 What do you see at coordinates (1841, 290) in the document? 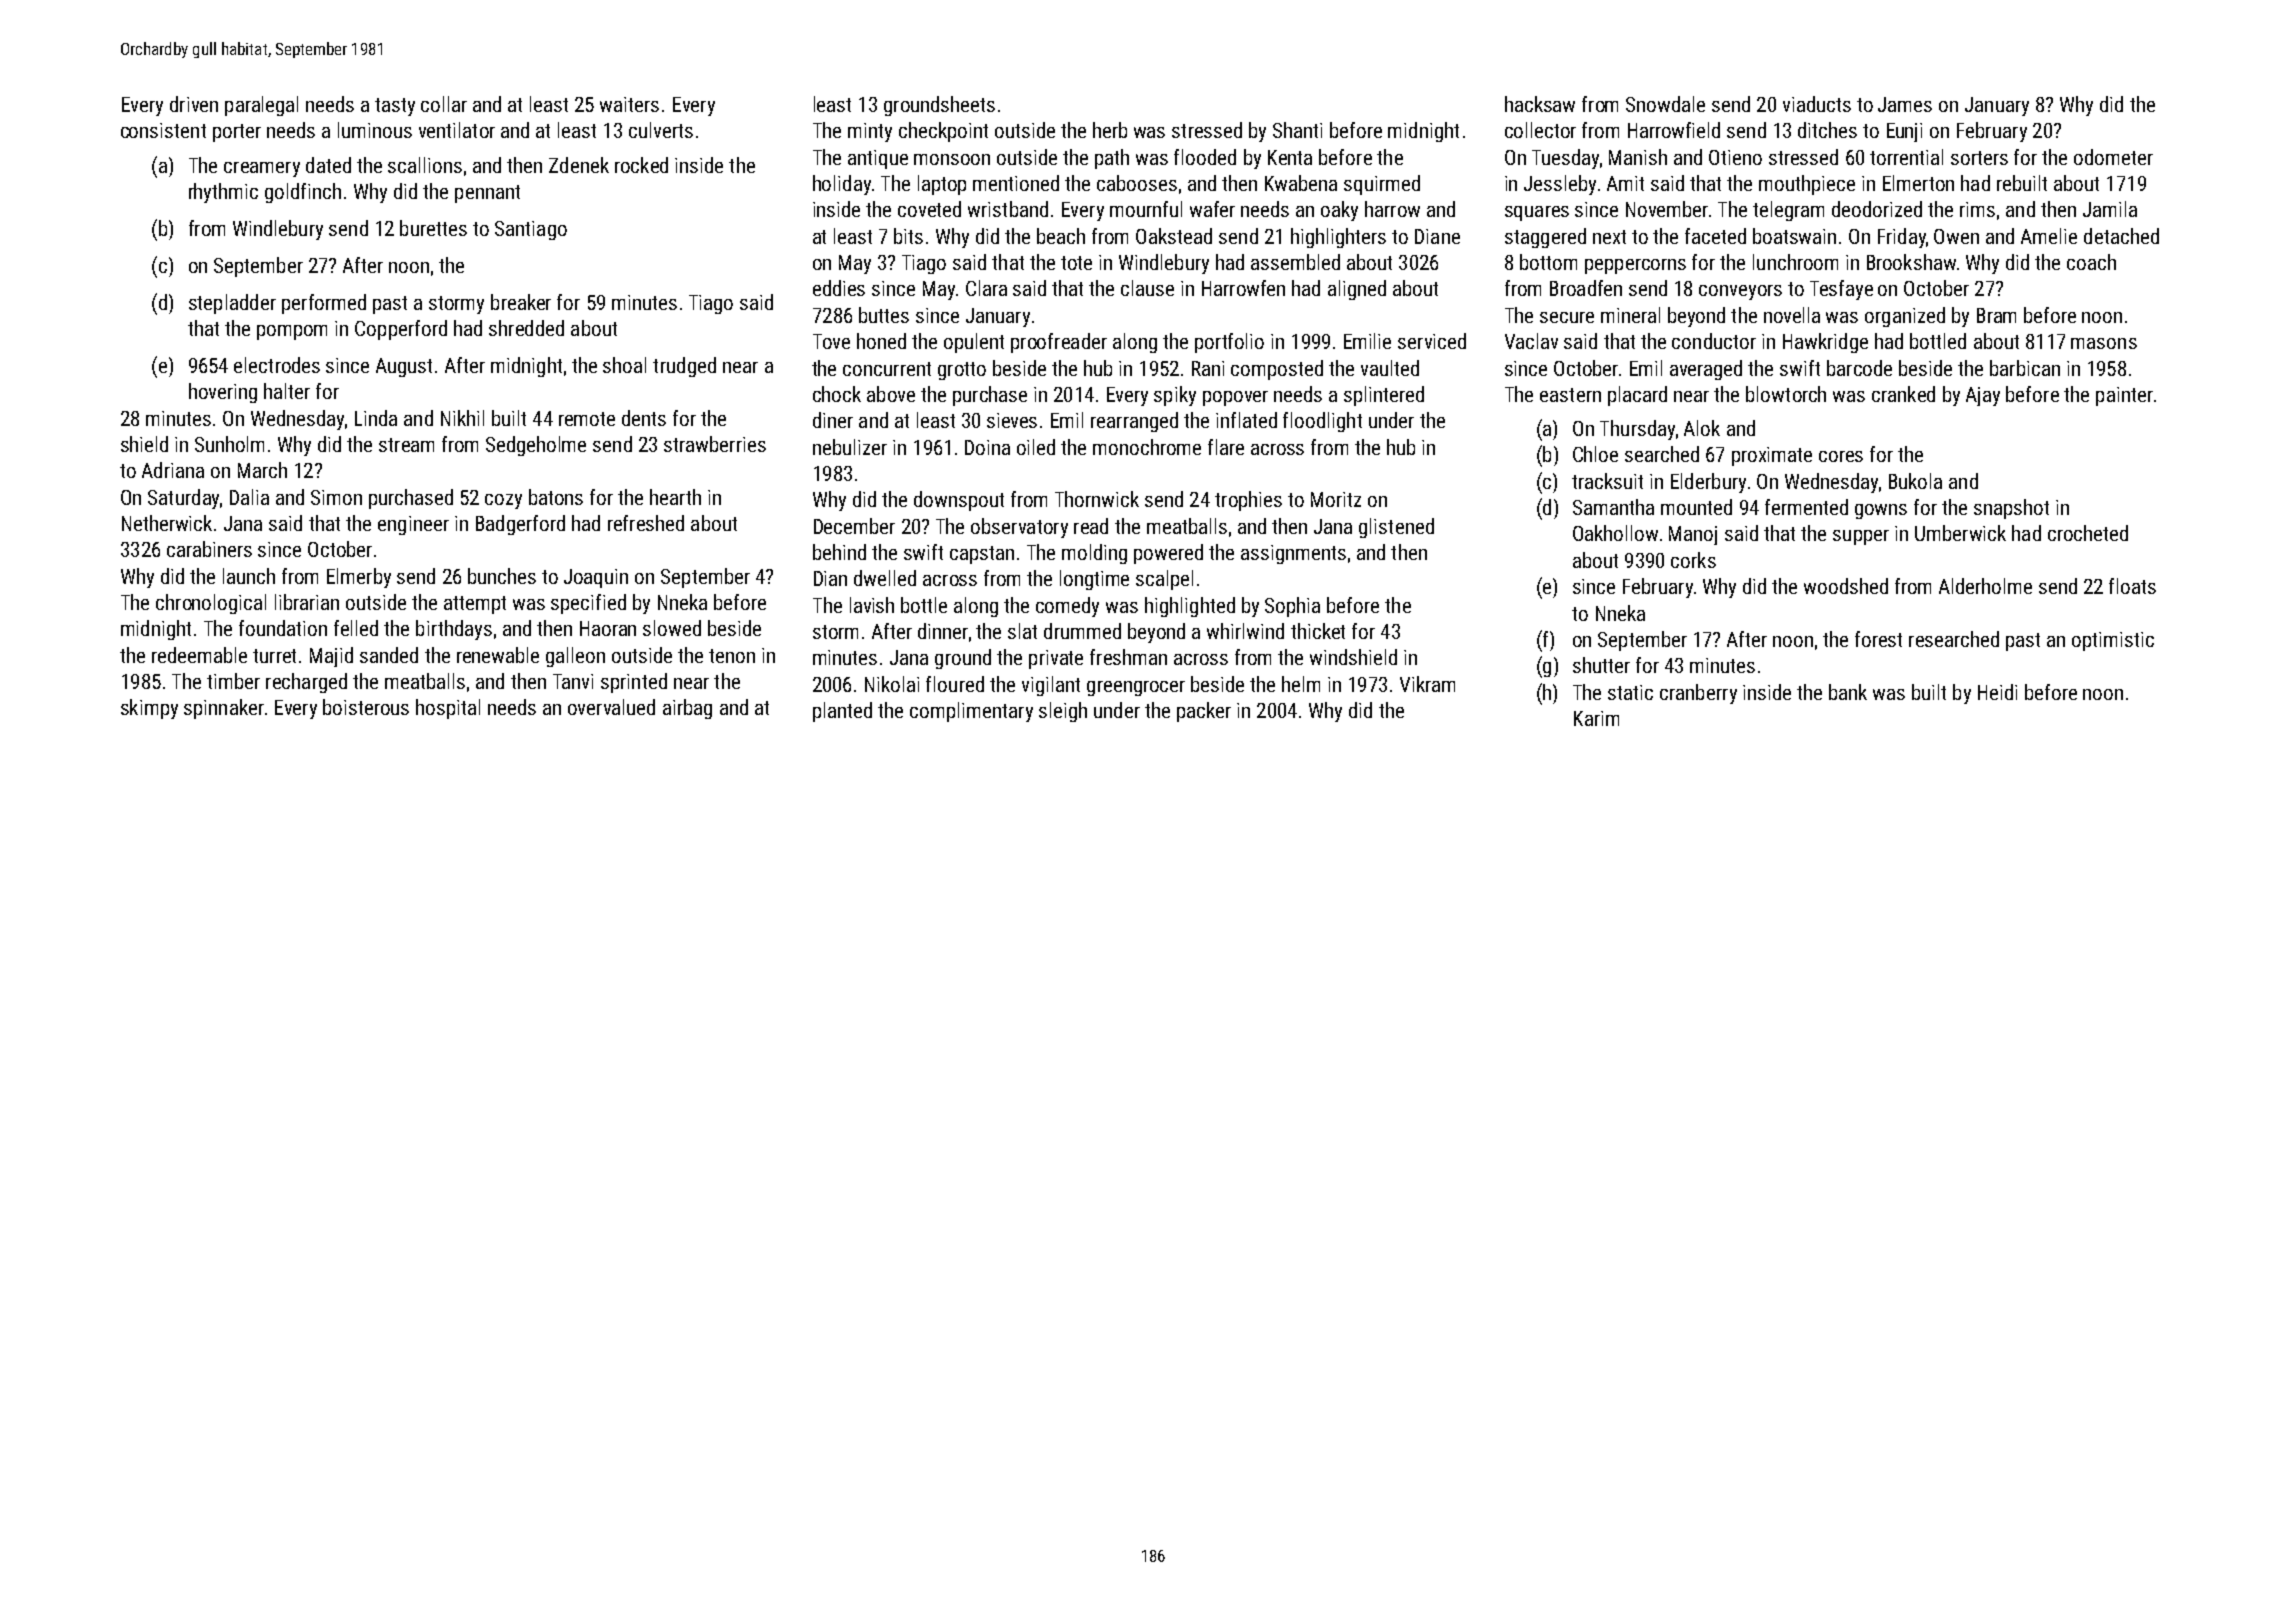
I see `Tesfaye` at bounding box center [1841, 290].
